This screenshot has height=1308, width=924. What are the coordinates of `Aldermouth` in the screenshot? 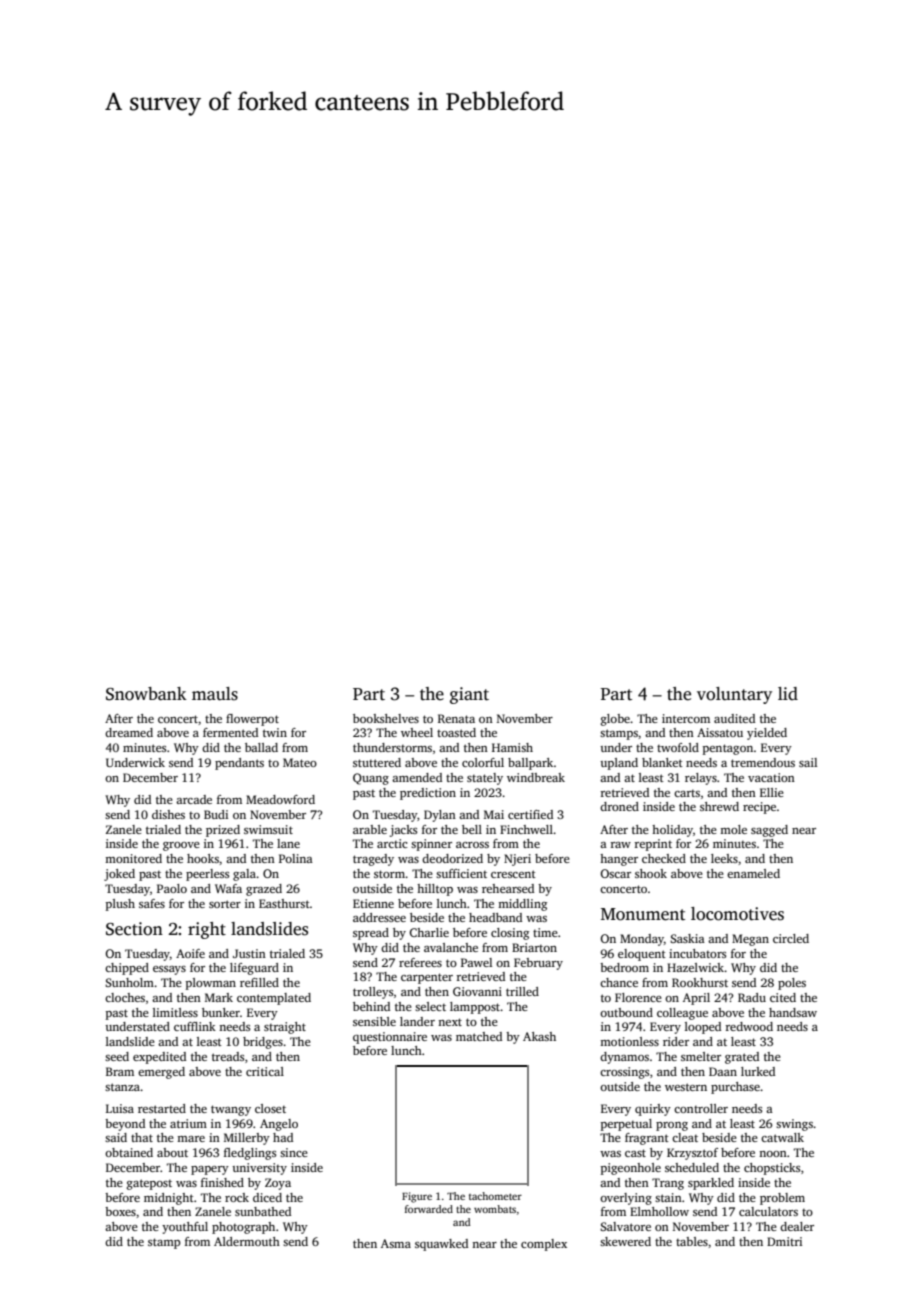 It's located at (247, 1241).
